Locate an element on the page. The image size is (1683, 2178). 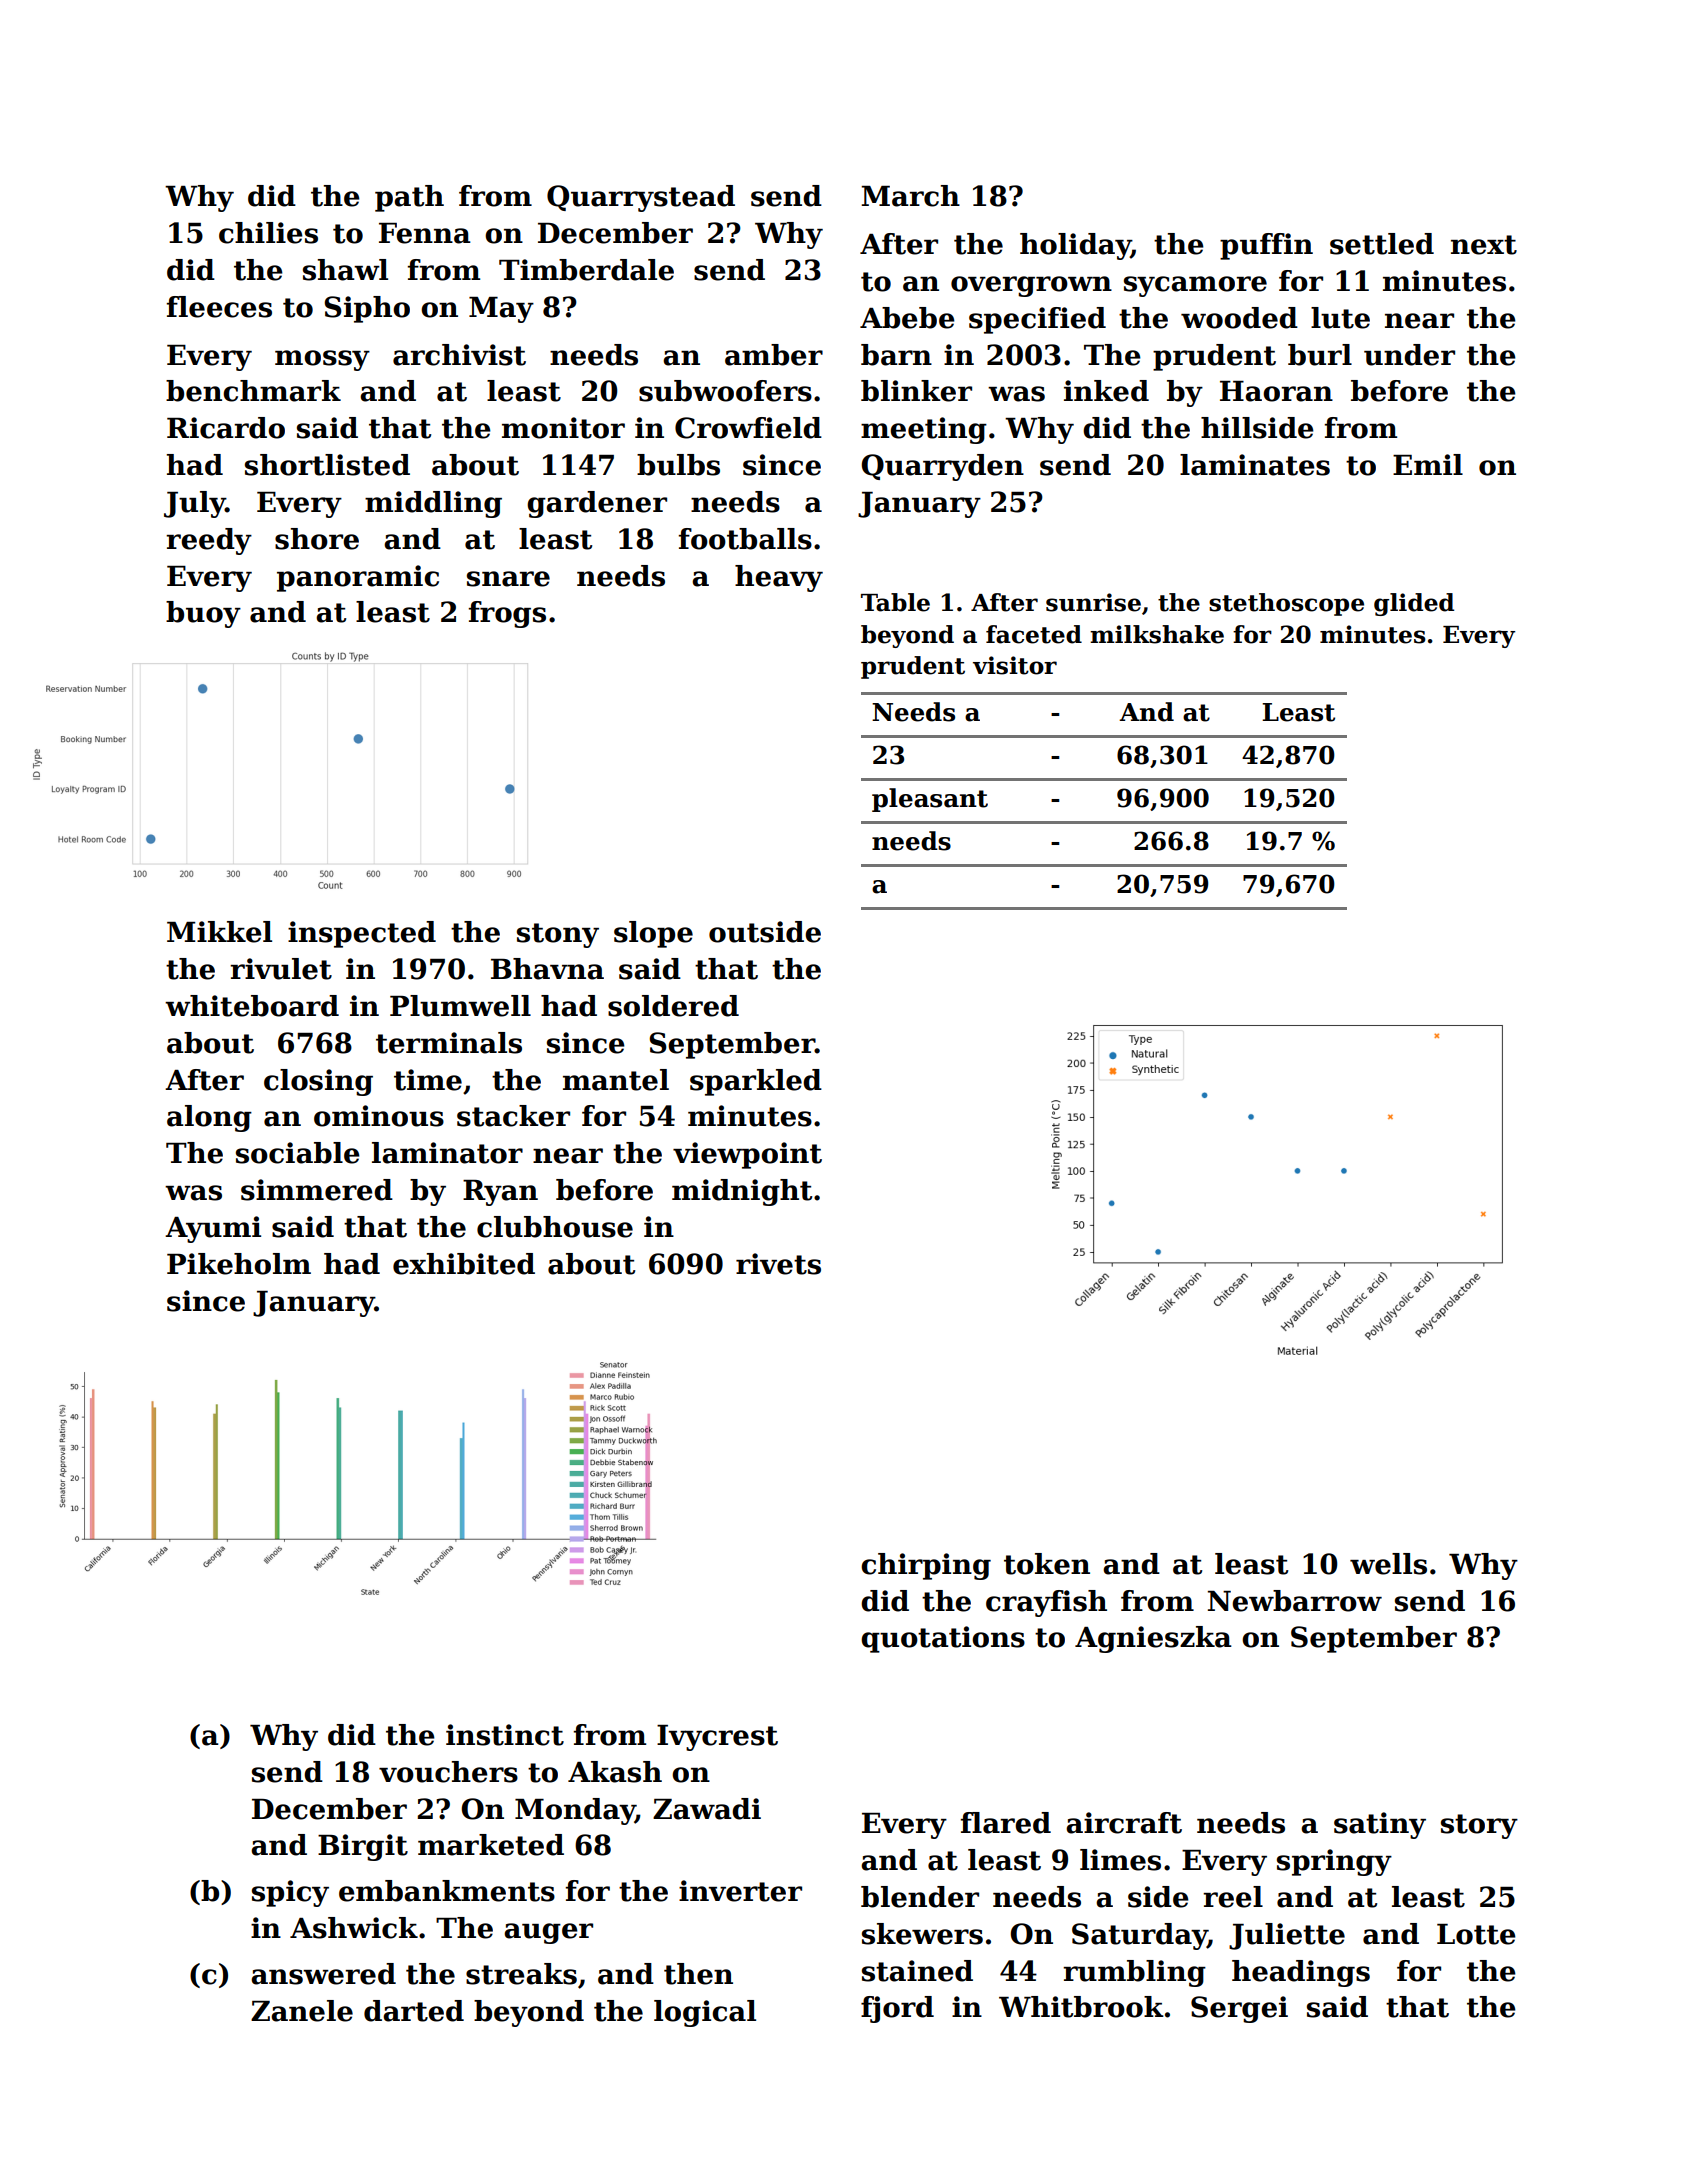
Ivycrest is located at coordinates (717, 1738).
